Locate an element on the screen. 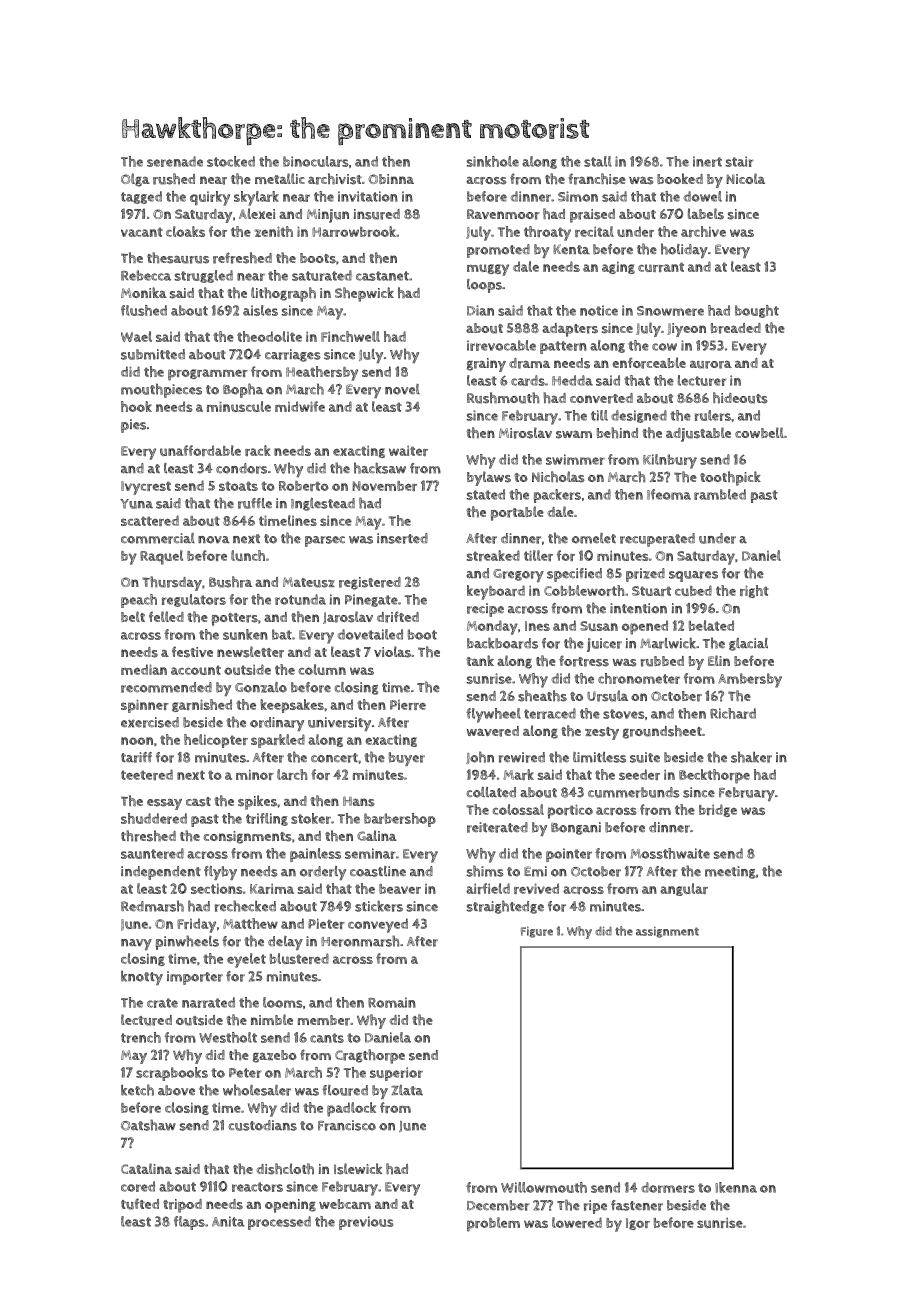 The image size is (908, 1316). stair is located at coordinates (739, 161).
